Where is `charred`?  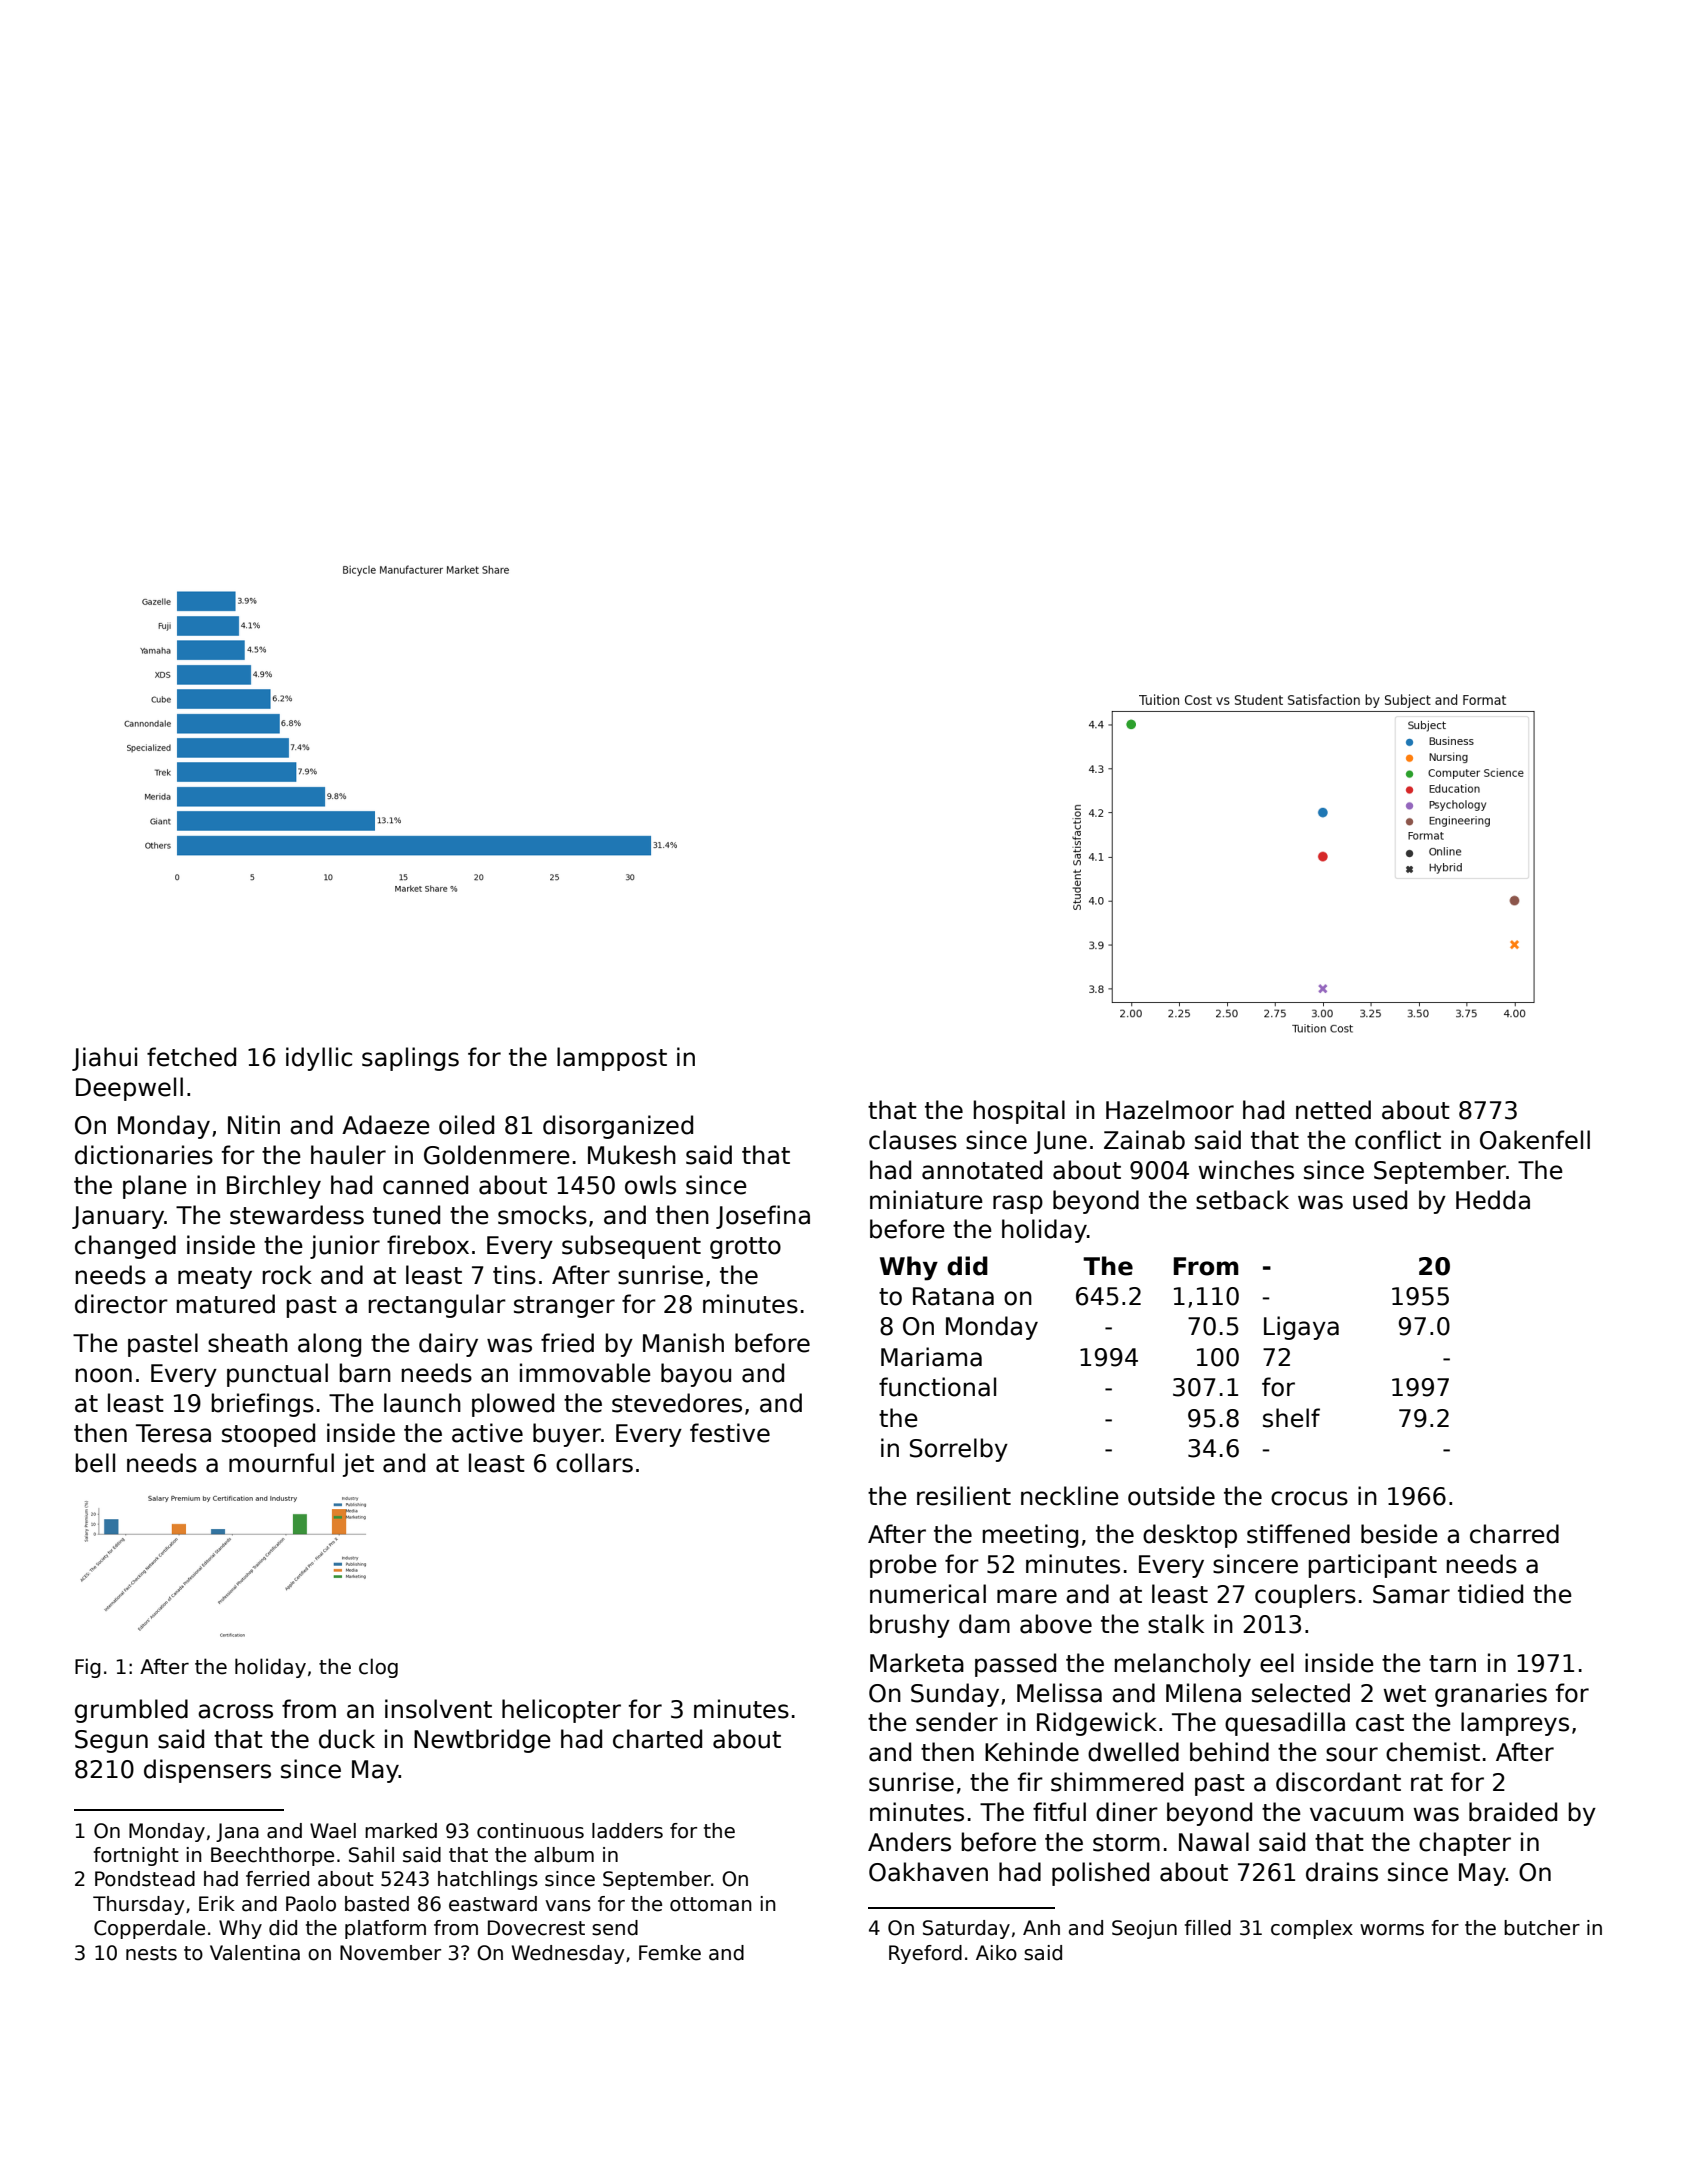
charred is located at coordinates (1514, 1534).
